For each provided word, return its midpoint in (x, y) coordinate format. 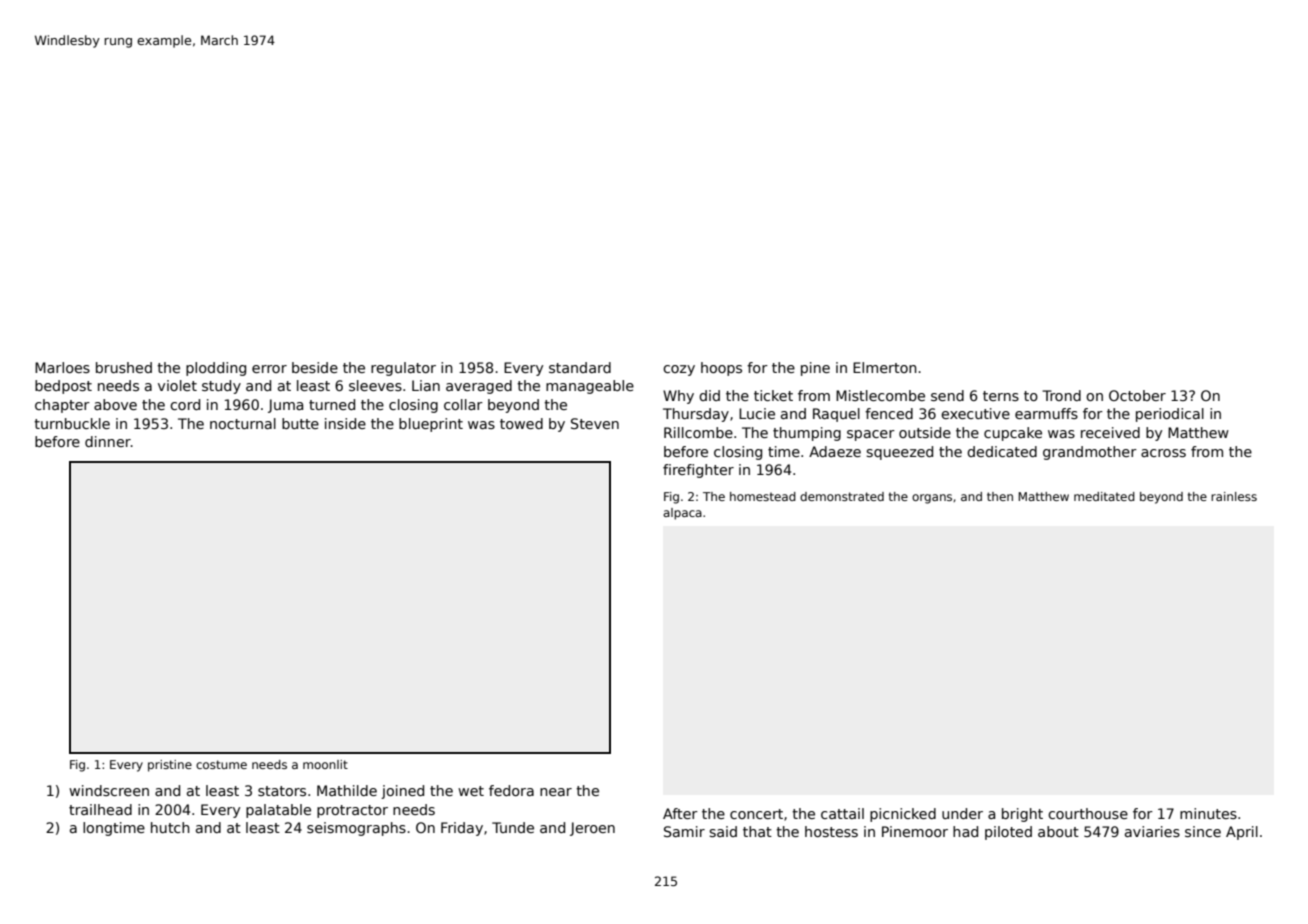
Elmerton (885, 367)
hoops (721, 369)
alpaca (682, 514)
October (1137, 395)
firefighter (698, 471)
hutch (170, 827)
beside (315, 367)
